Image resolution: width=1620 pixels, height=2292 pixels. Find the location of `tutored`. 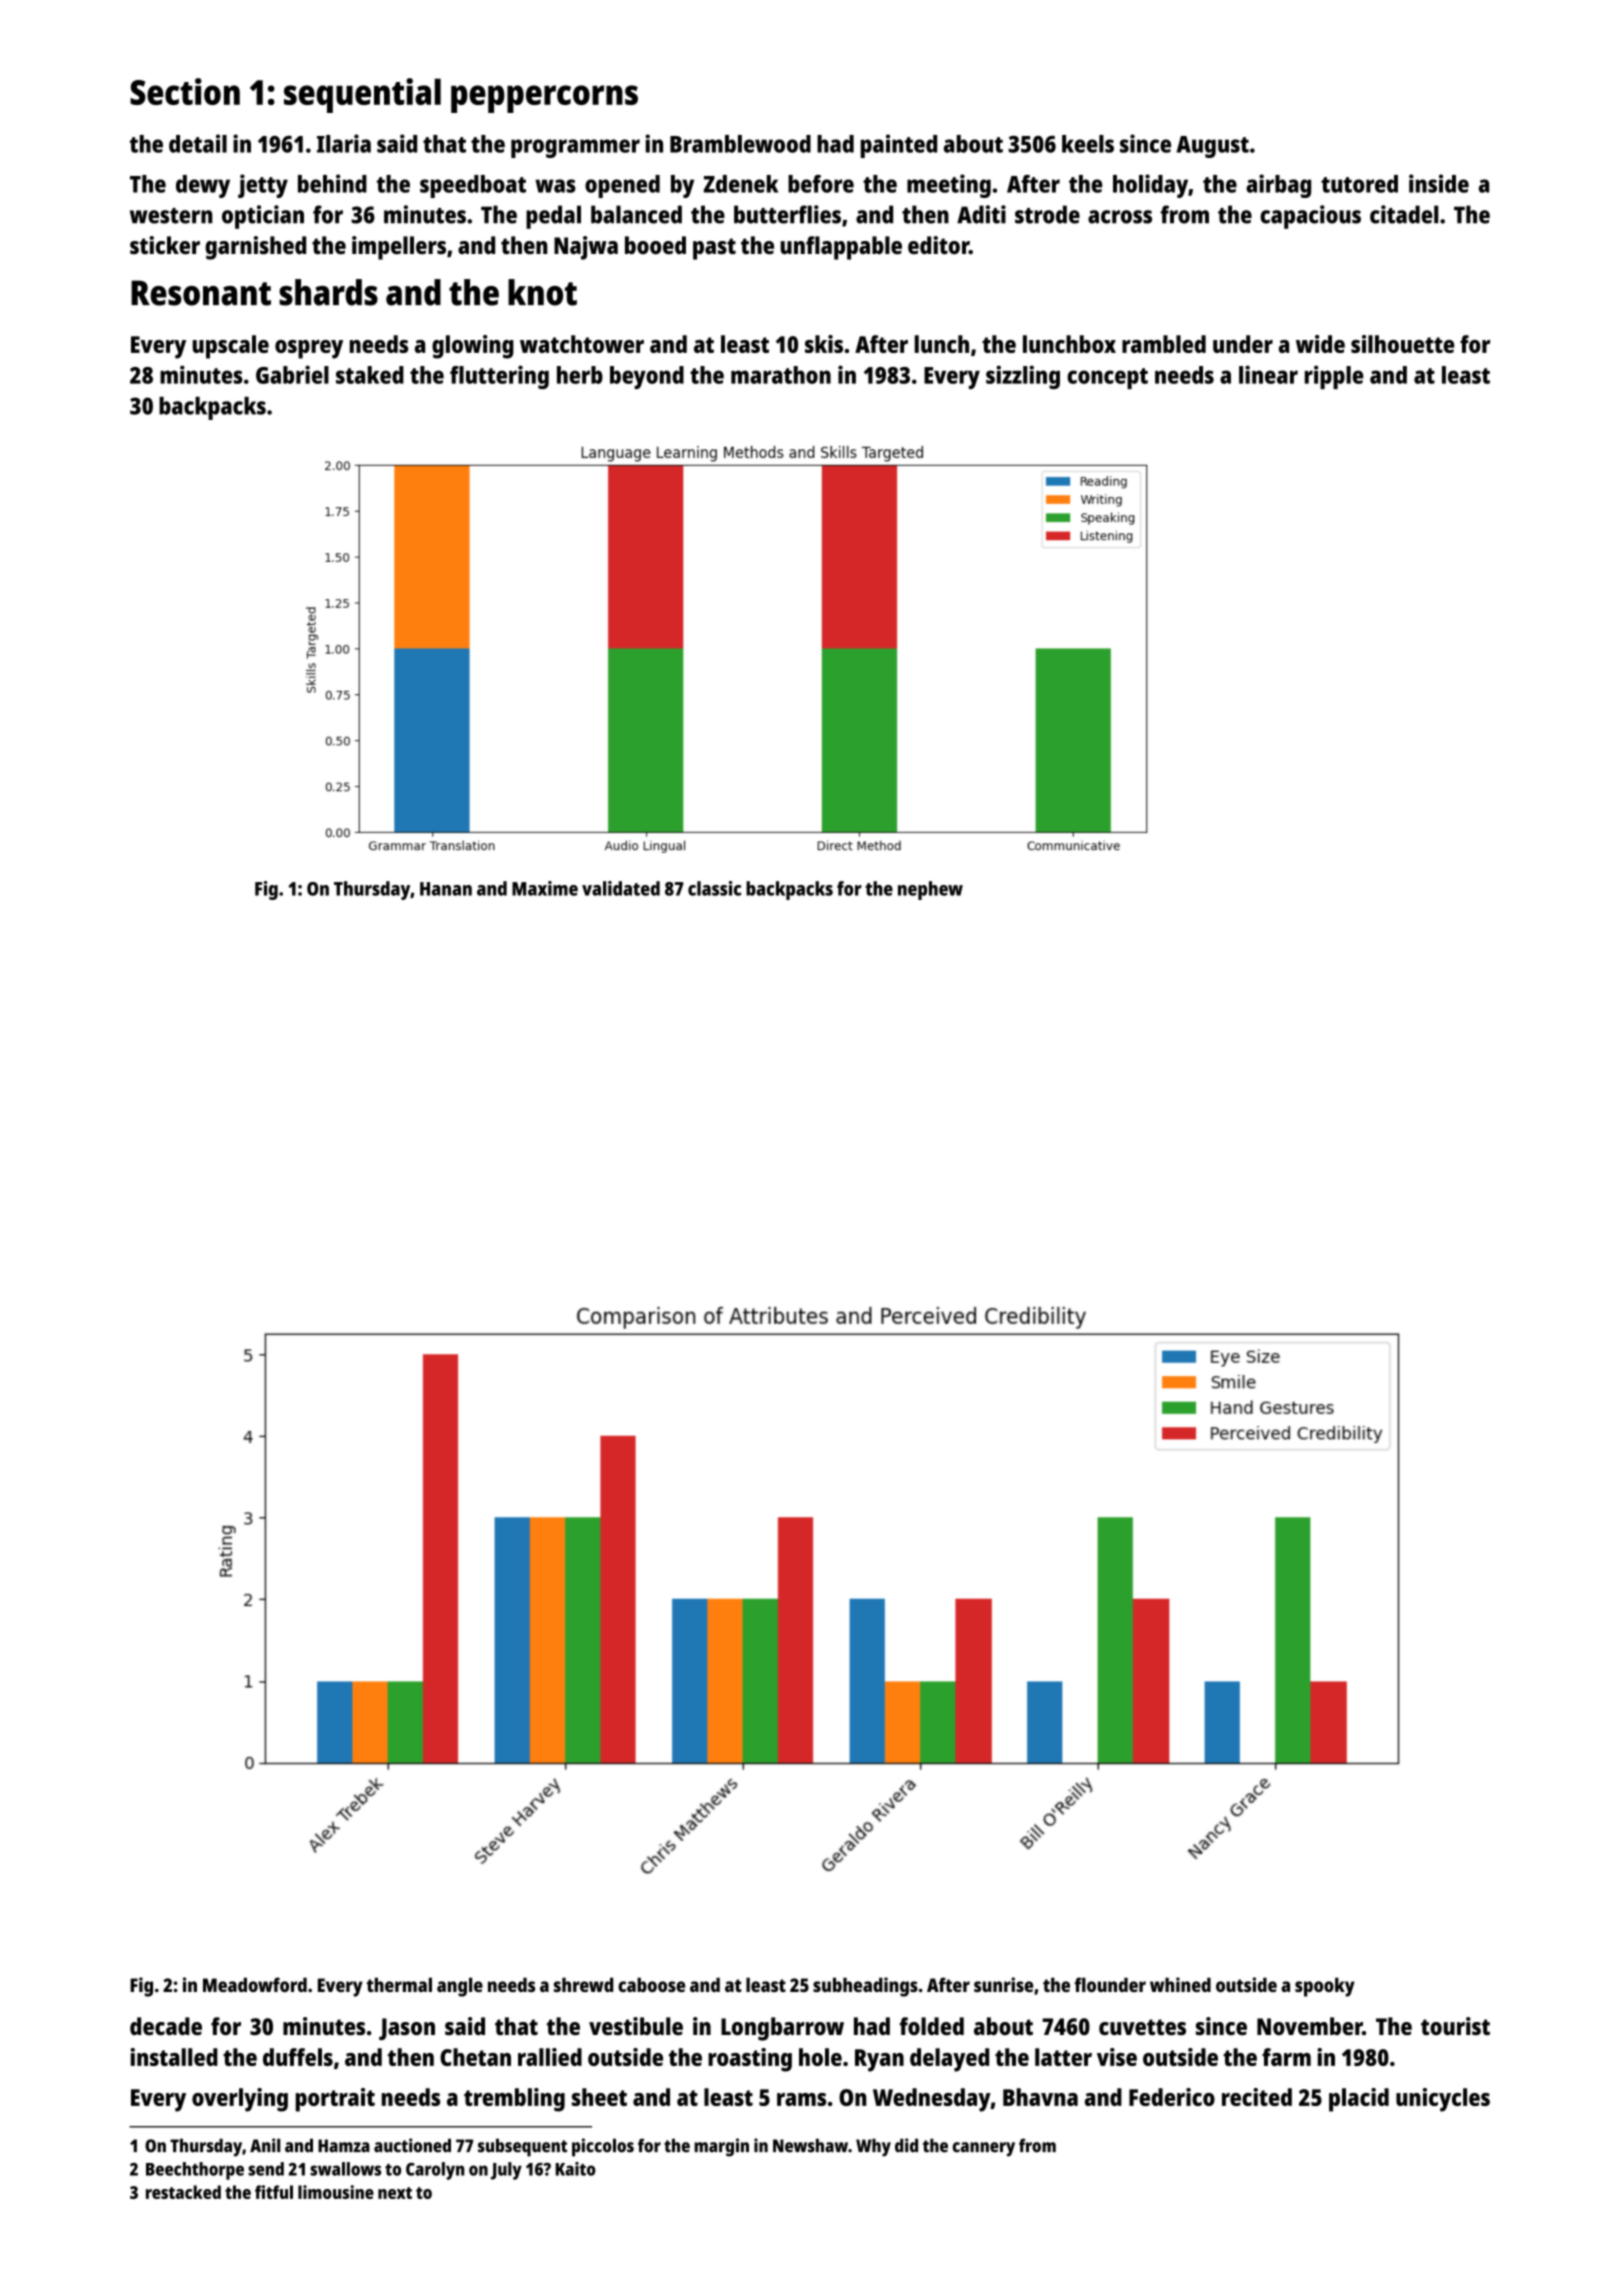

tutored is located at coordinates (1359, 184).
